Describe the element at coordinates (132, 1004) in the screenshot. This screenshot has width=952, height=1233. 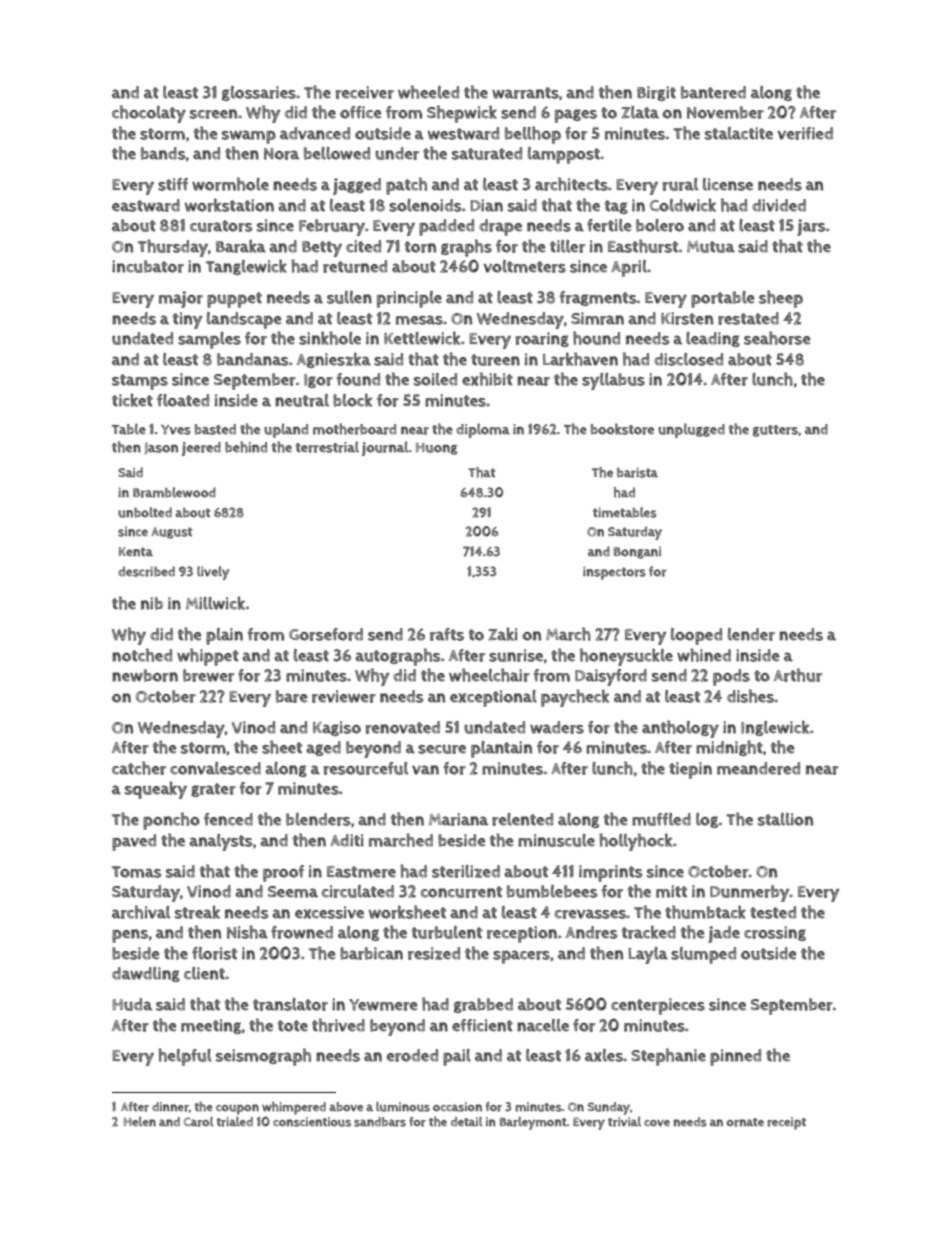
I see `Huda` at that location.
